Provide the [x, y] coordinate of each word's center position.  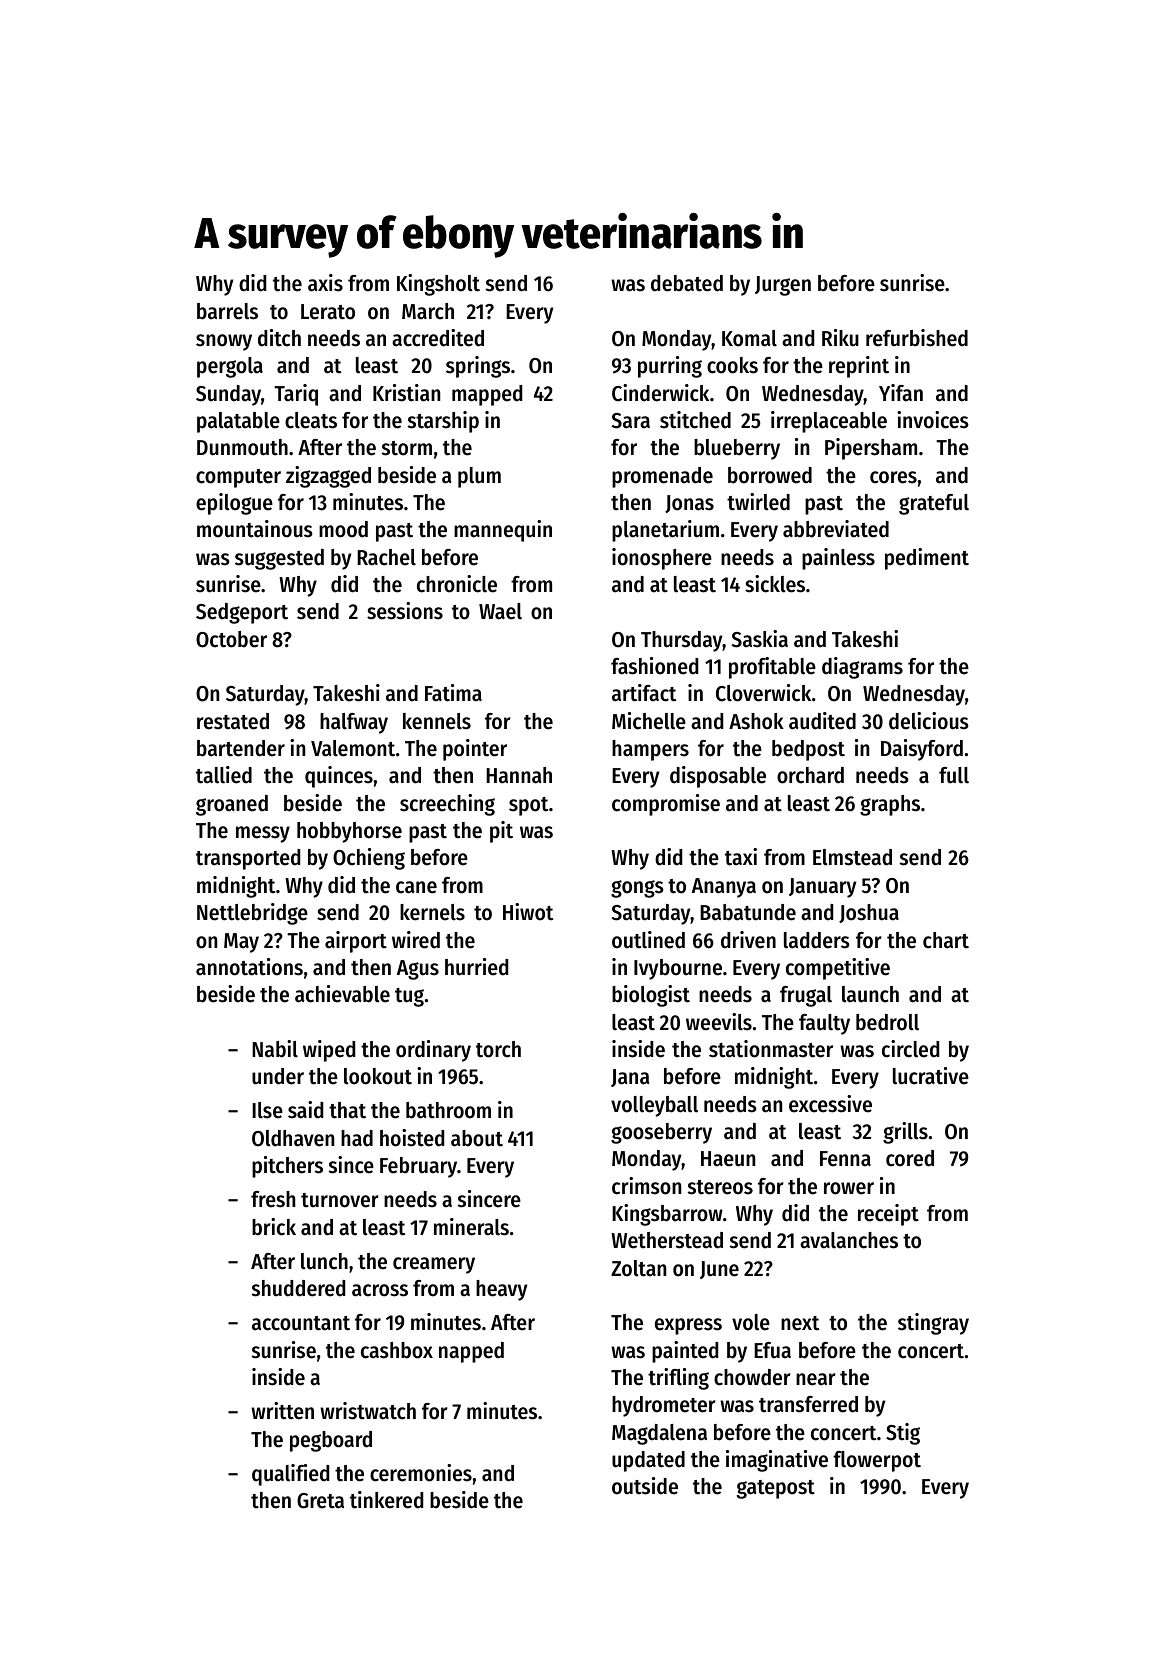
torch [498, 1049]
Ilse [267, 1110]
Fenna [845, 1159]
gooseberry [661, 1133]
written [282, 1411]
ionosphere [662, 559]
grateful [934, 504]
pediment [927, 559]
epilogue [234, 504]
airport [356, 942]
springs [478, 367]
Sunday [228, 395]
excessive [830, 1104]
